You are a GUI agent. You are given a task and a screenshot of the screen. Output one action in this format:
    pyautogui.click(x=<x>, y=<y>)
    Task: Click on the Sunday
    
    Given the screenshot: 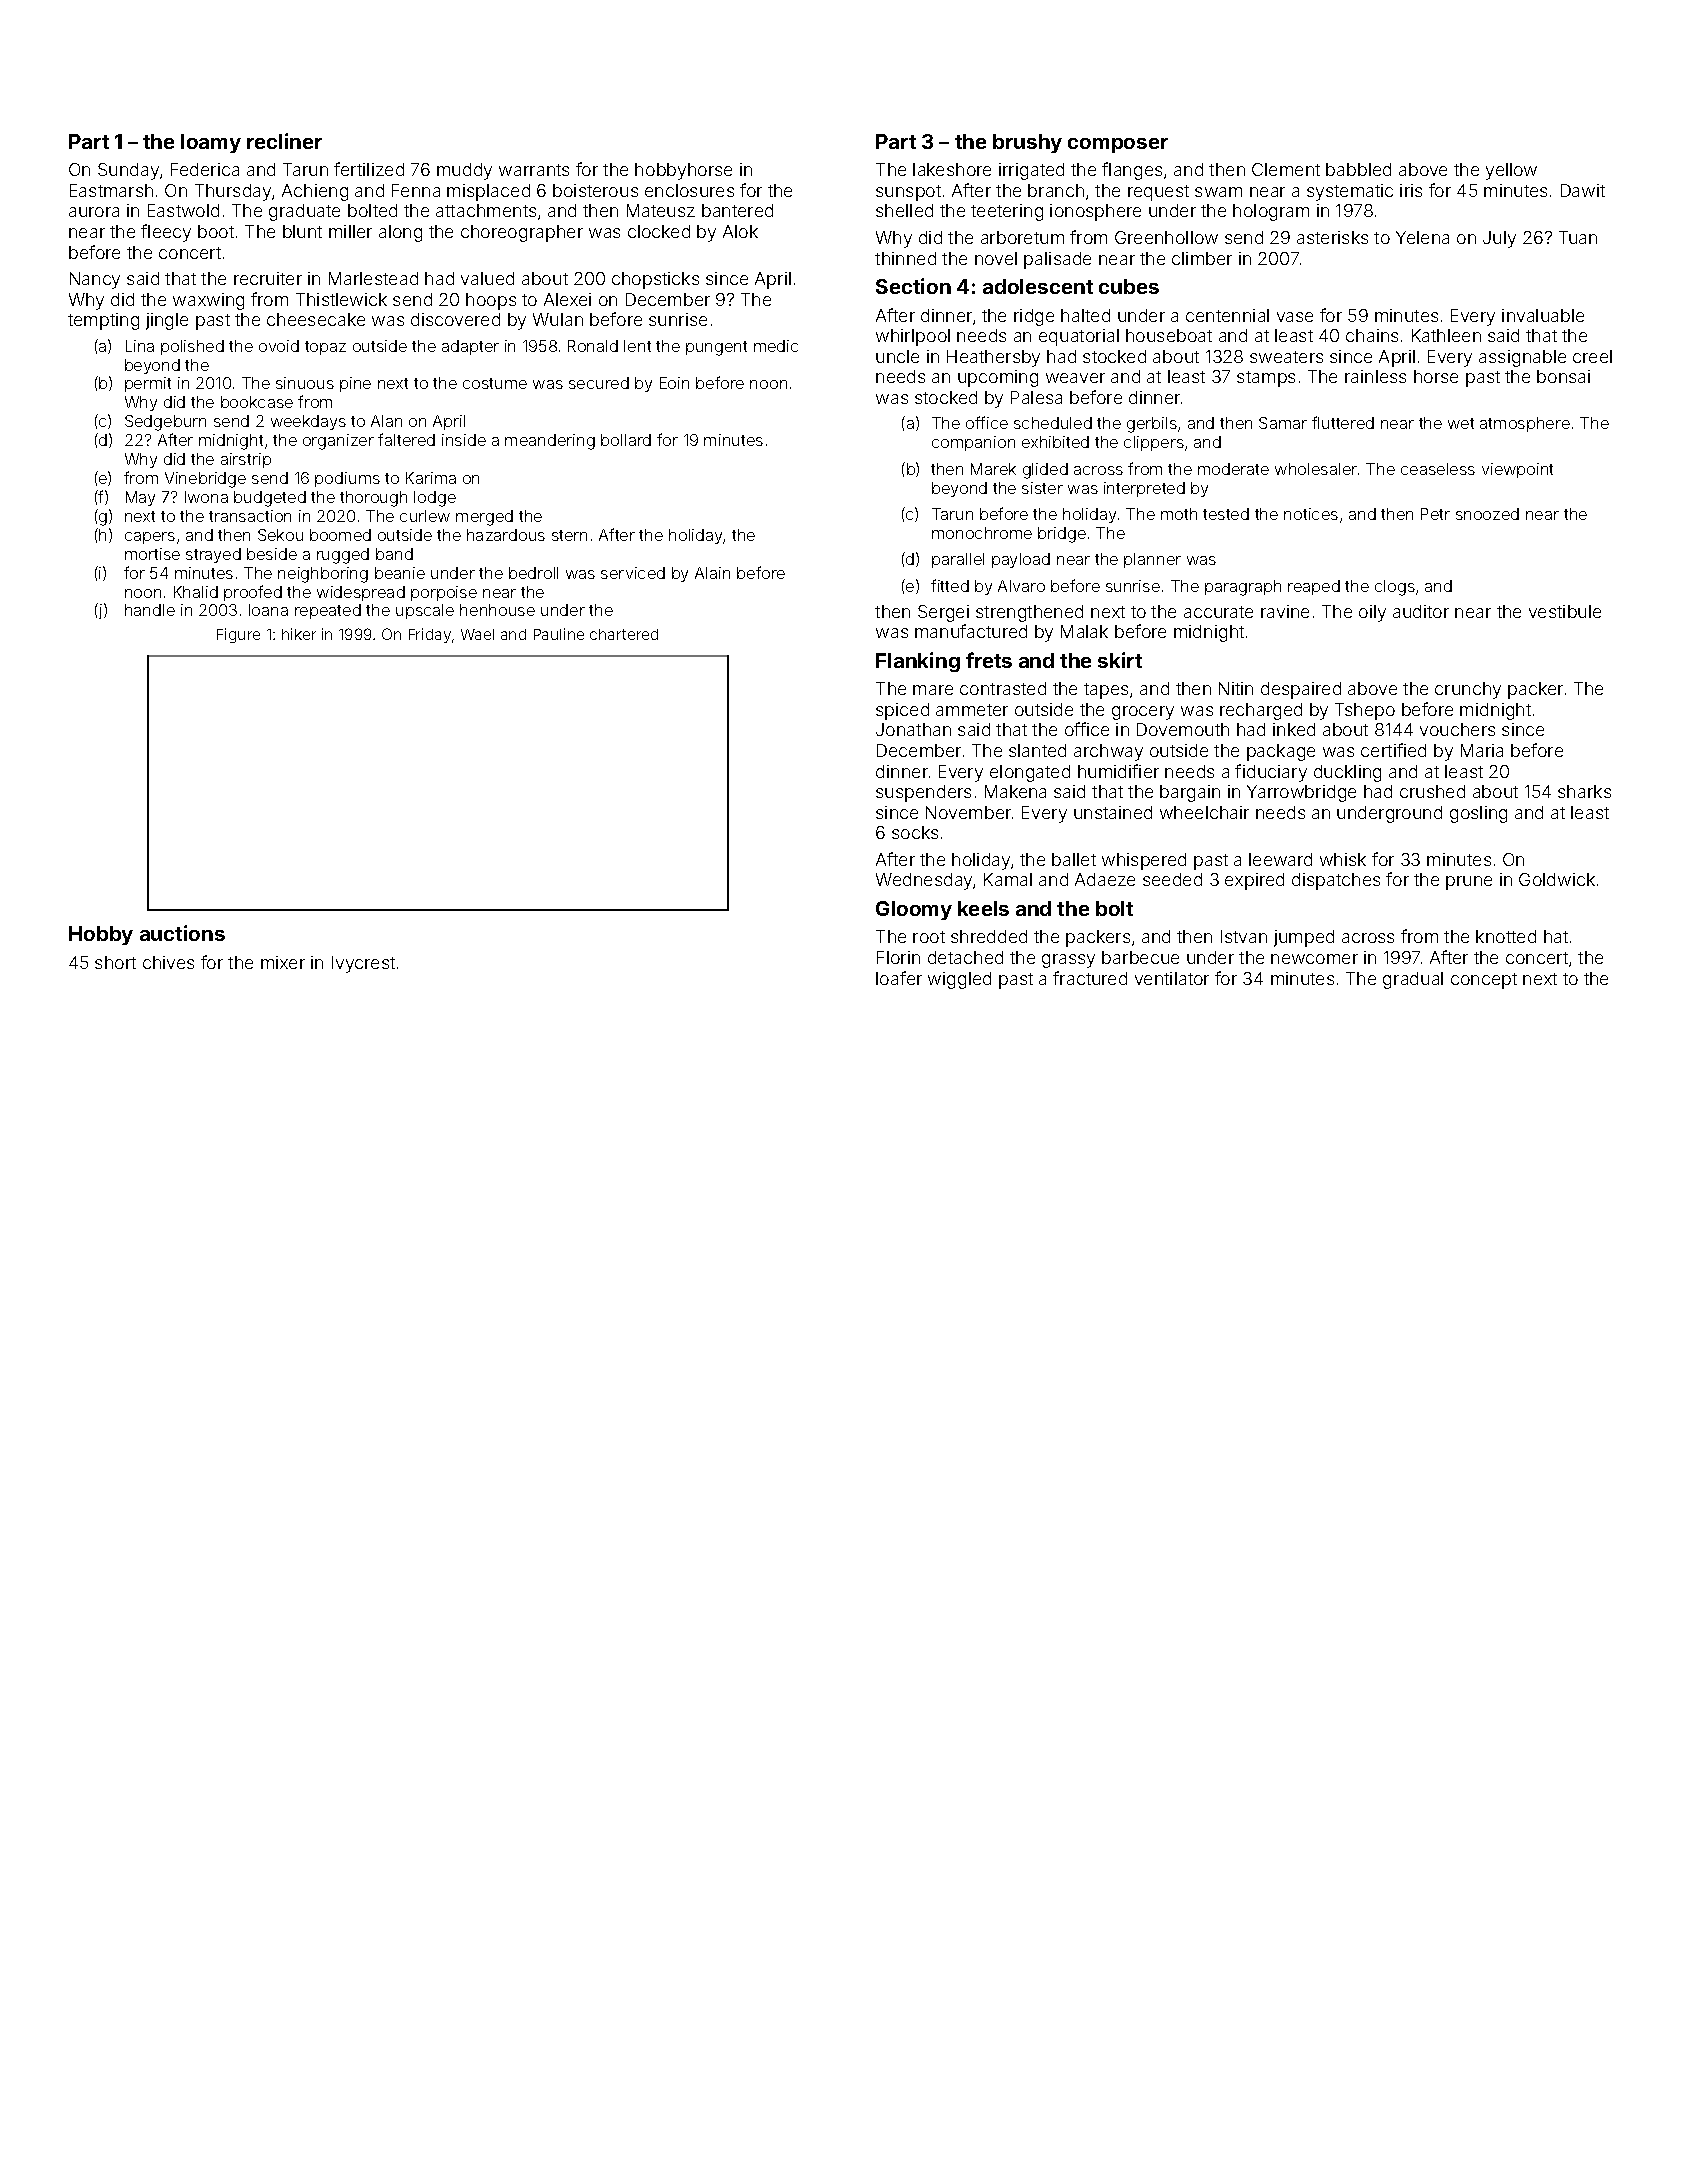 What is the action you would take?
    pyautogui.click(x=128, y=171)
